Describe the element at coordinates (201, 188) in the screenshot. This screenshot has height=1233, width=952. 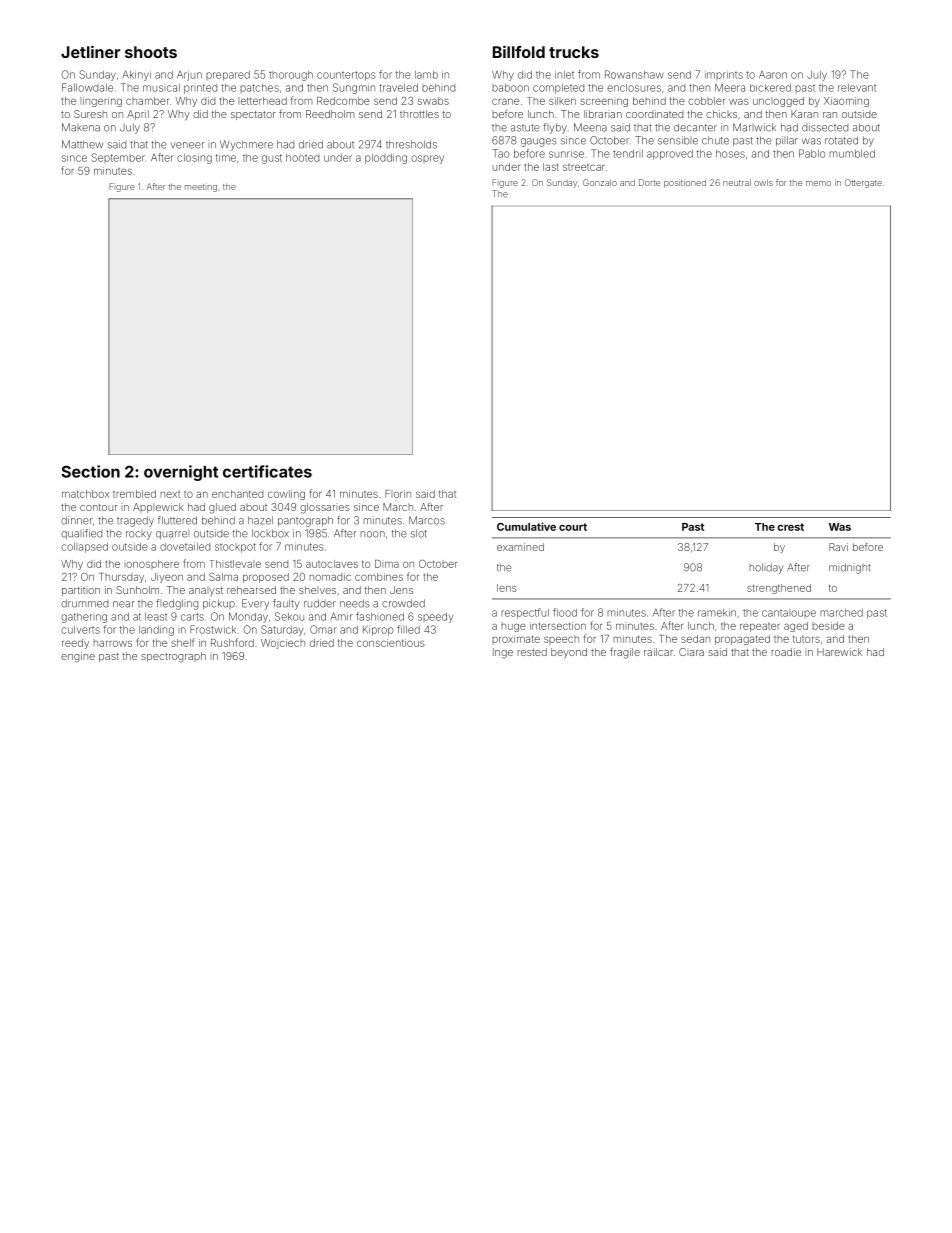
I see `meeting` at that location.
